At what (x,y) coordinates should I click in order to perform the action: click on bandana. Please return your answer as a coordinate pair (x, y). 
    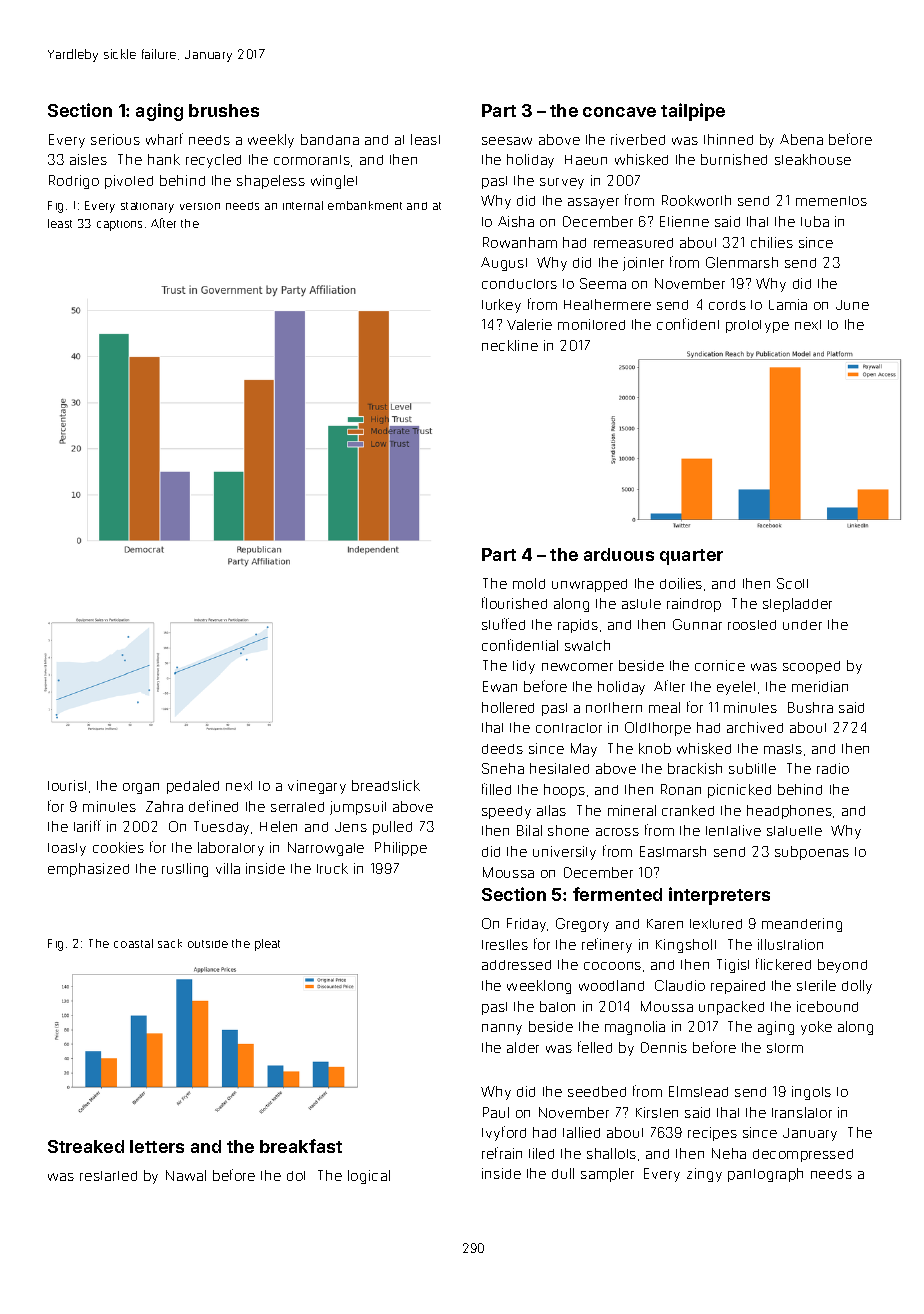
    Looking at the image, I should click on (330, 139).
